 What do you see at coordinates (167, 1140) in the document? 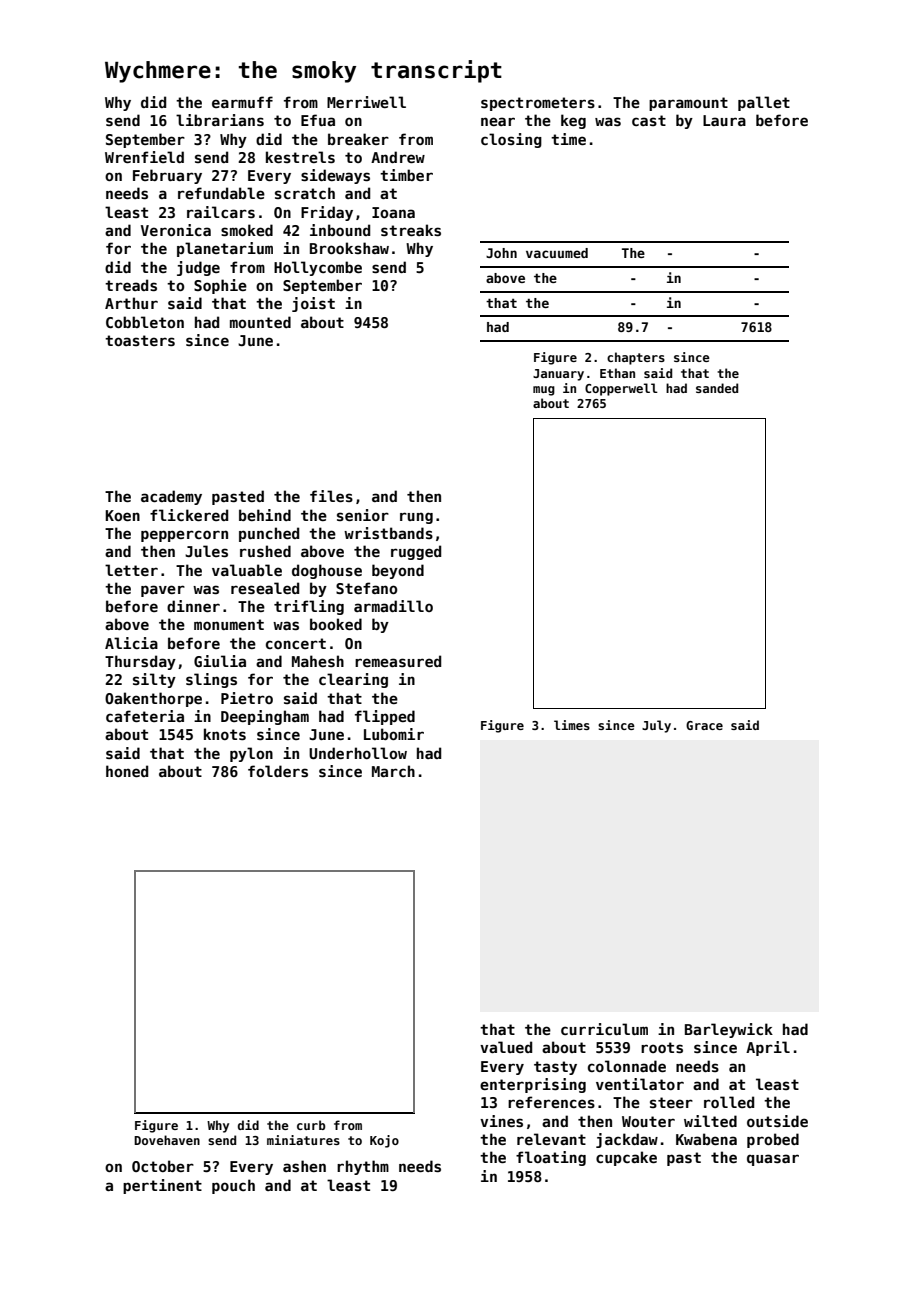
I see `Dovehaven` at bounding box center [167, 1140].
